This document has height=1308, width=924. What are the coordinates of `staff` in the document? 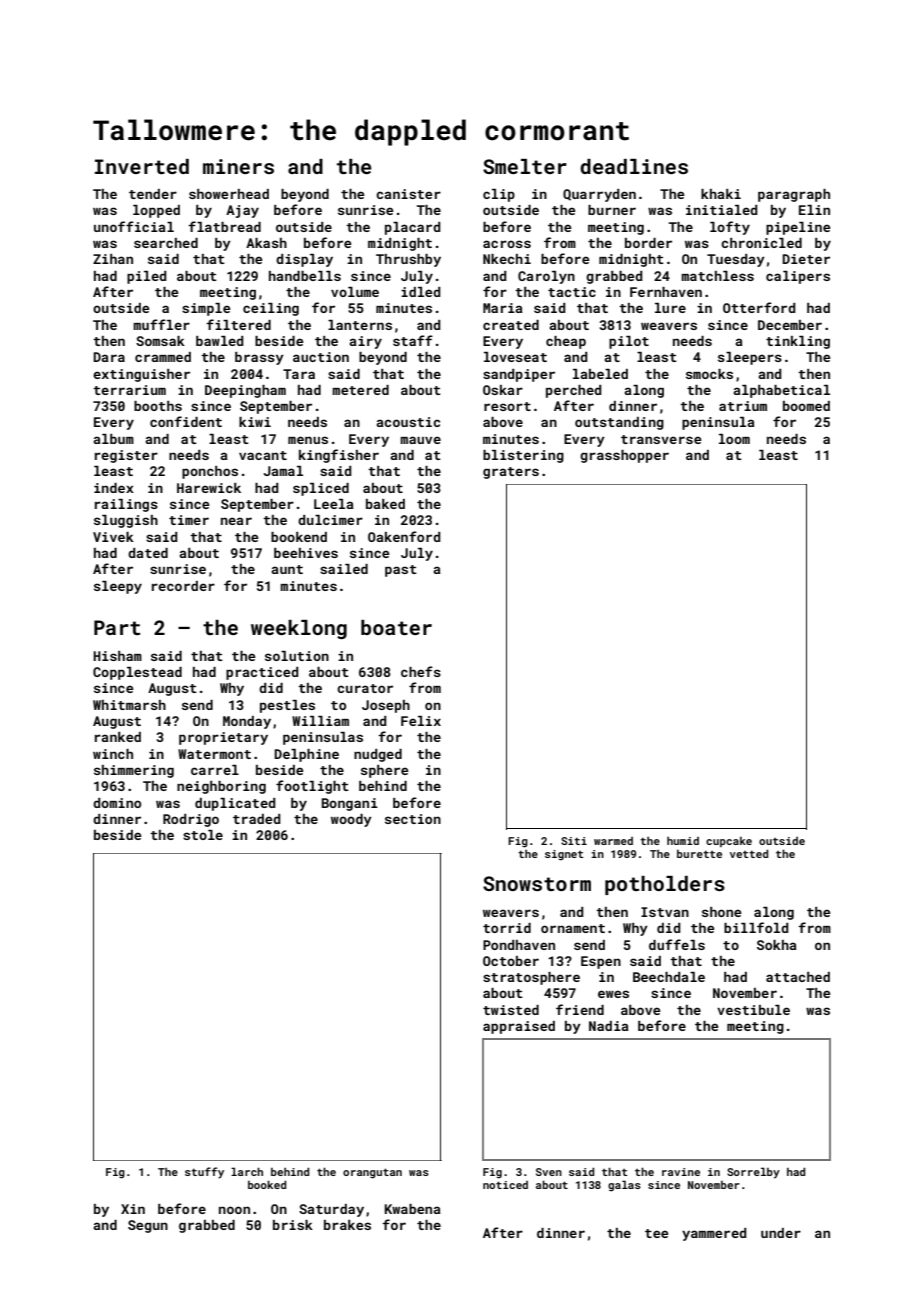 It's located at (413, 340).
